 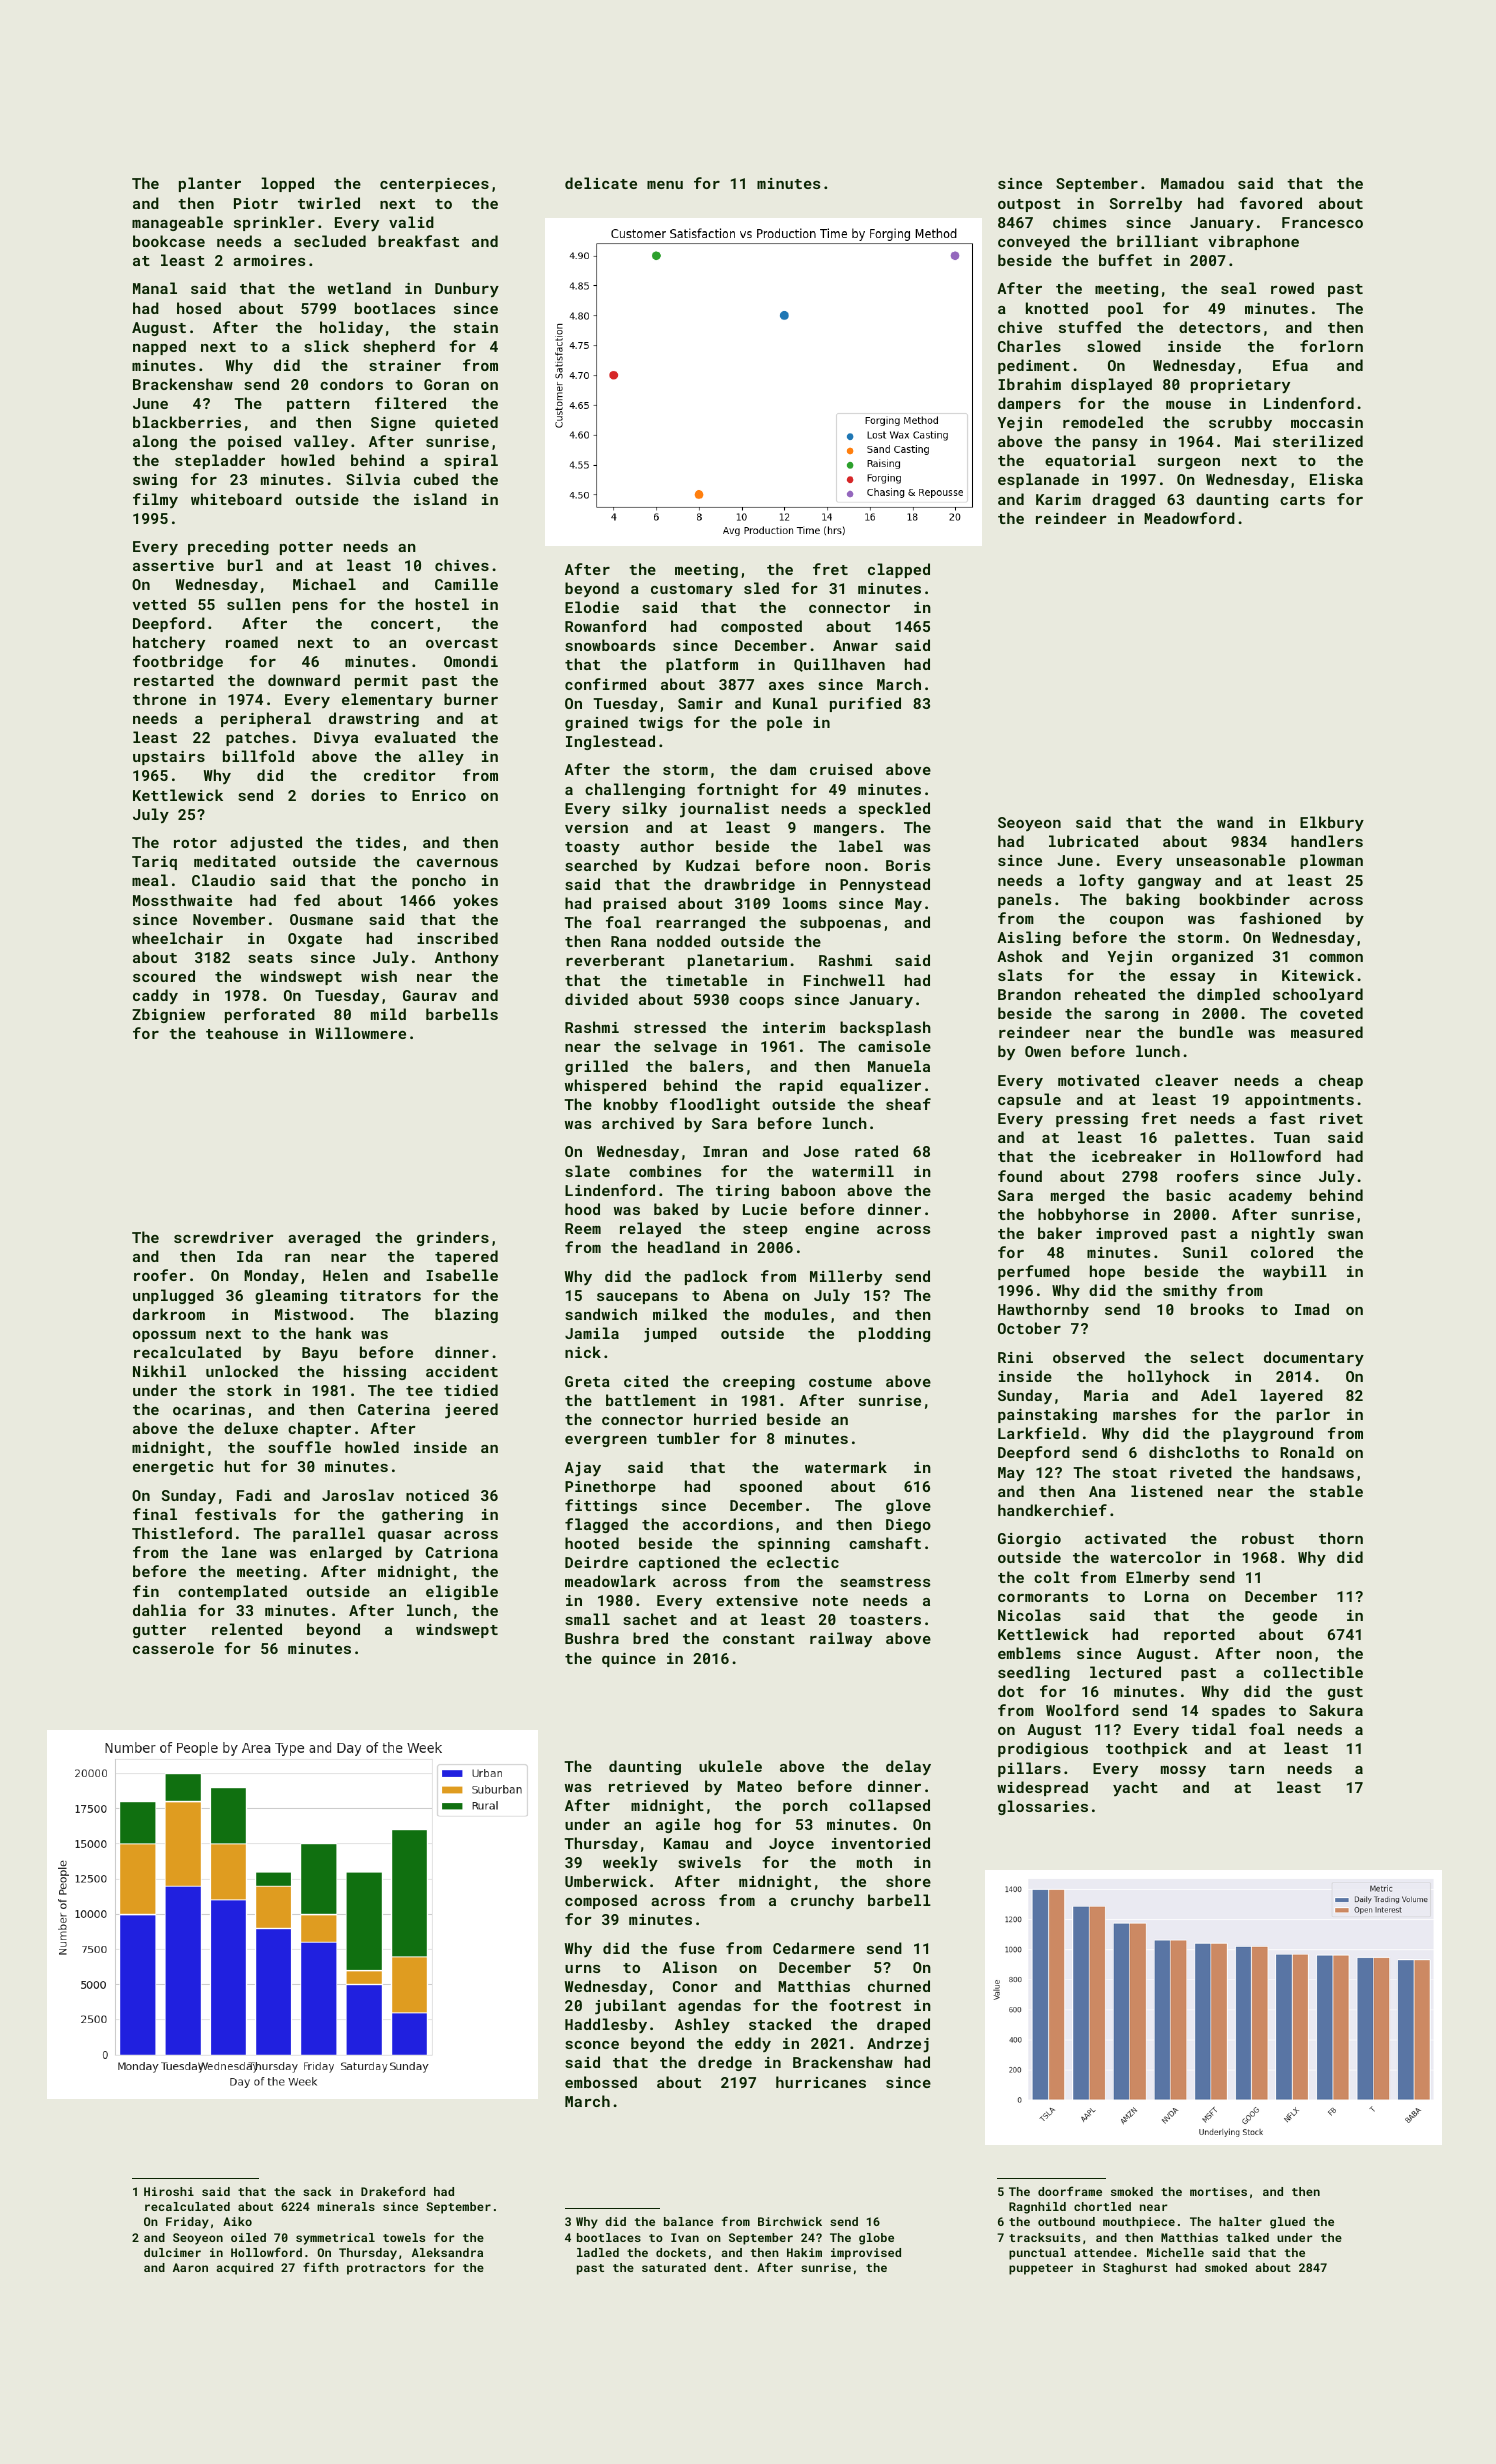 I want to click on icebreaker, so click(x=1137, y=1156).
